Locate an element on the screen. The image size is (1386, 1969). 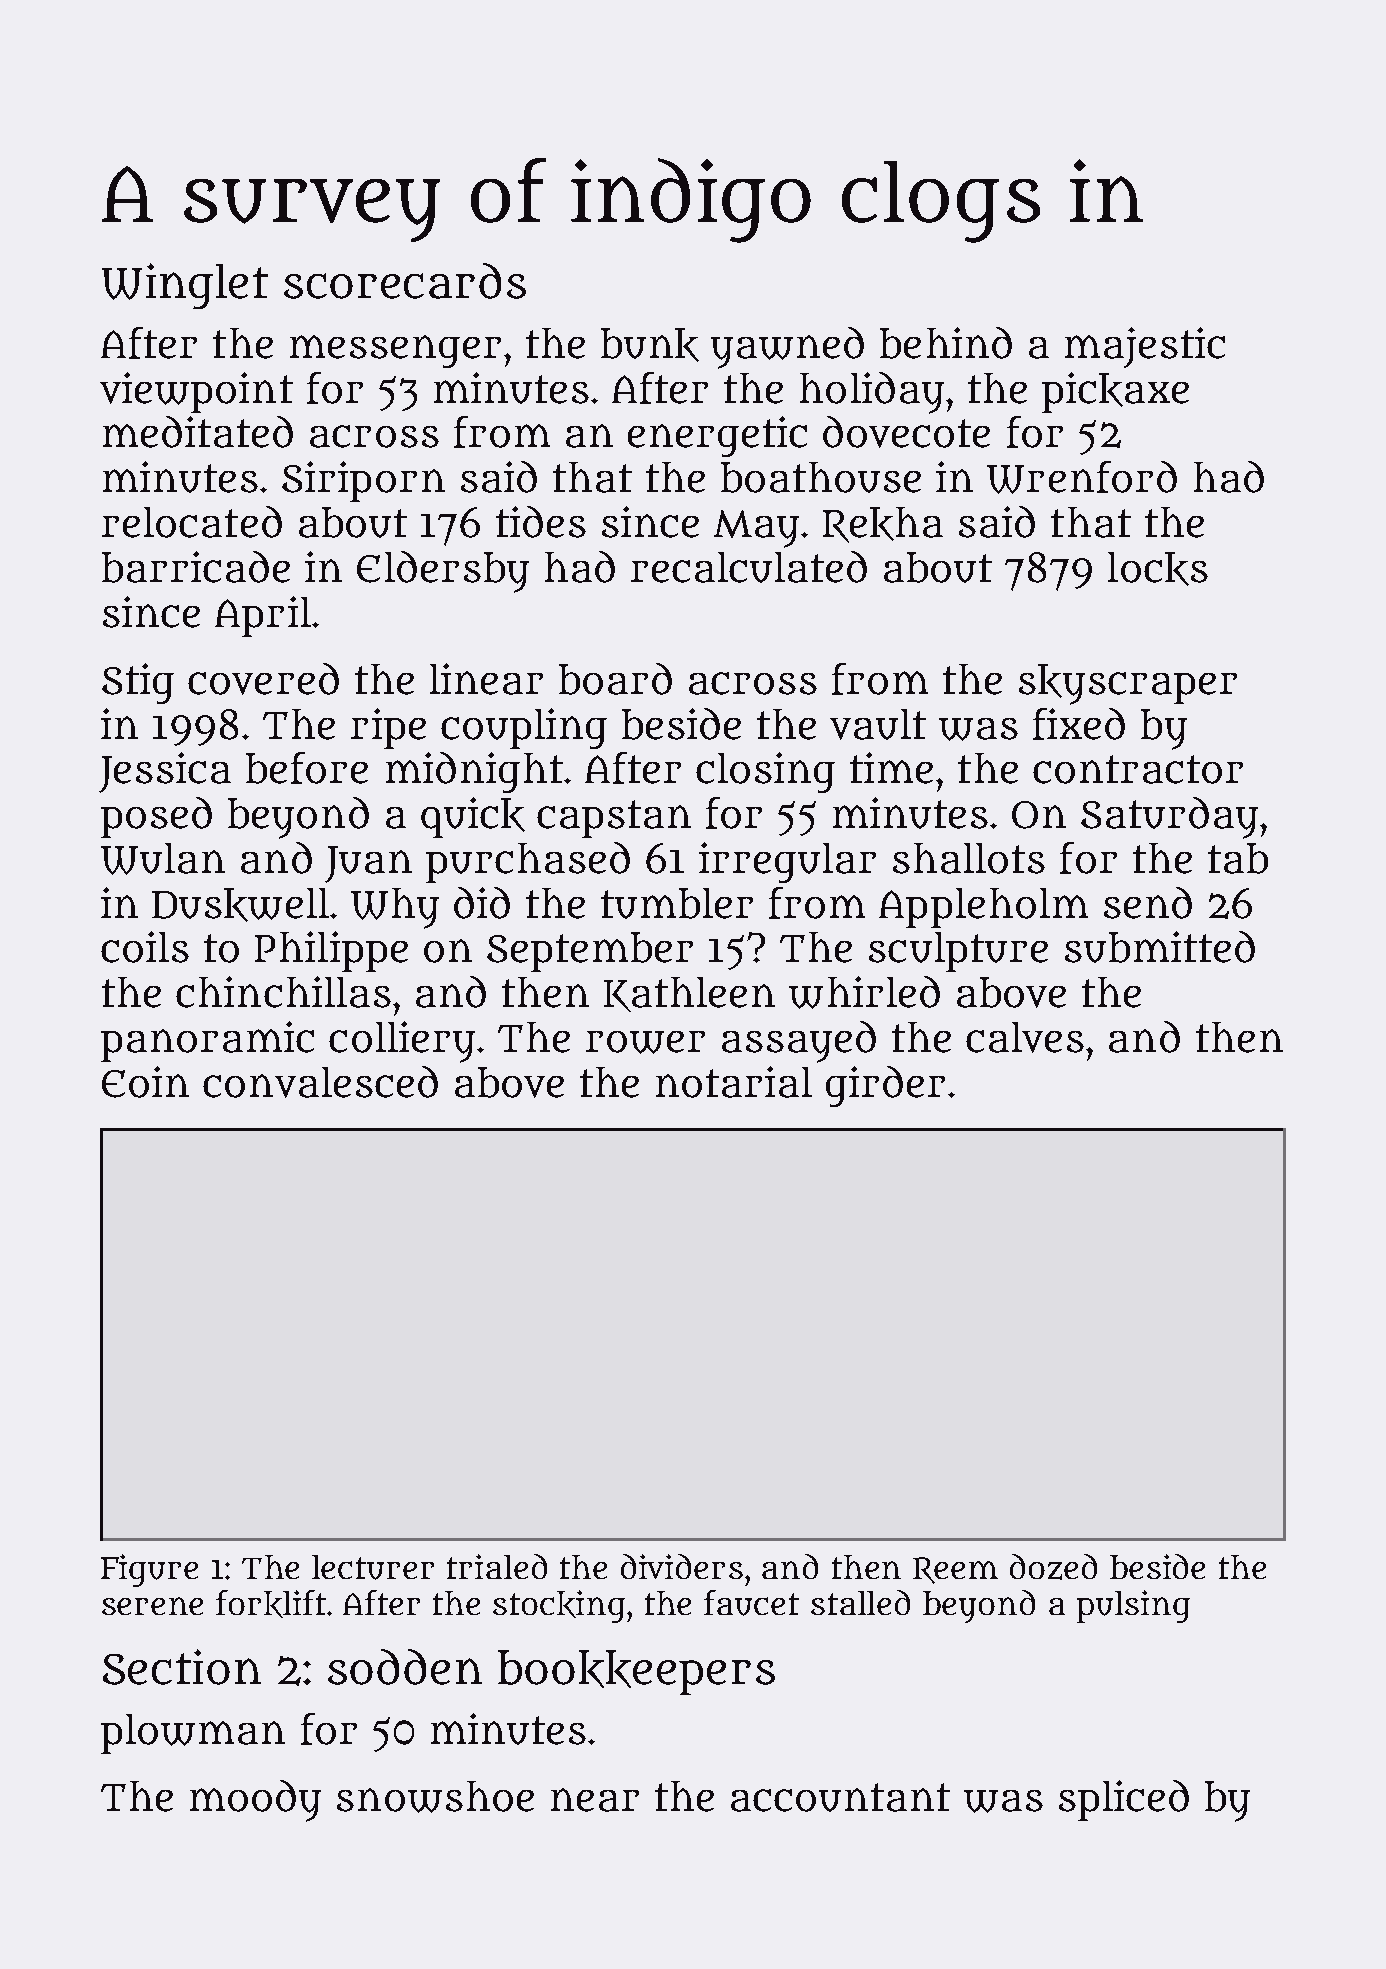
bookkeepers is located at coordinates (636, 1672).
